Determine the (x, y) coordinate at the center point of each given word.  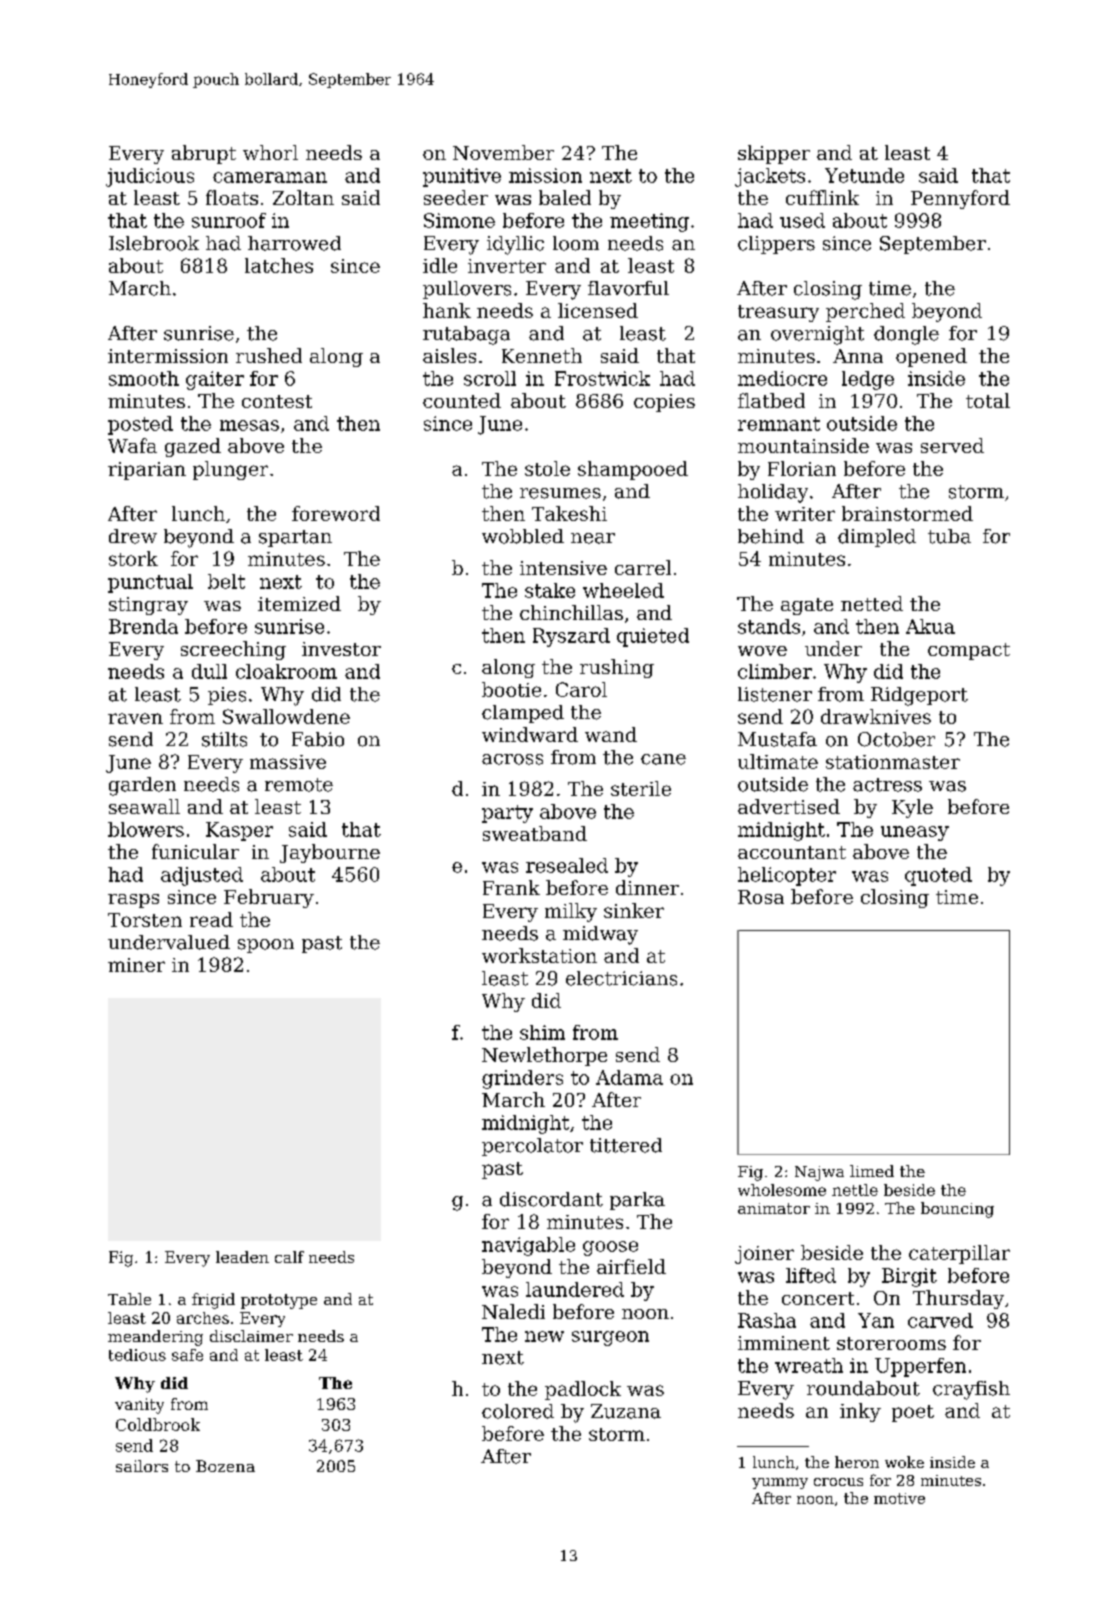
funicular (195, 851)
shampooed (633, 470)
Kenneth (542, 355)
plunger (230, 470)
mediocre (782, 378)
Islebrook (154, 243)
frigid (213, 1301)
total (988, 400)
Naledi (513, 1311)
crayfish (971, 1390)
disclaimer (251, 1336)
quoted (938, 876)
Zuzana (626, 1411)
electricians (621, 978)
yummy (780, 1483)
